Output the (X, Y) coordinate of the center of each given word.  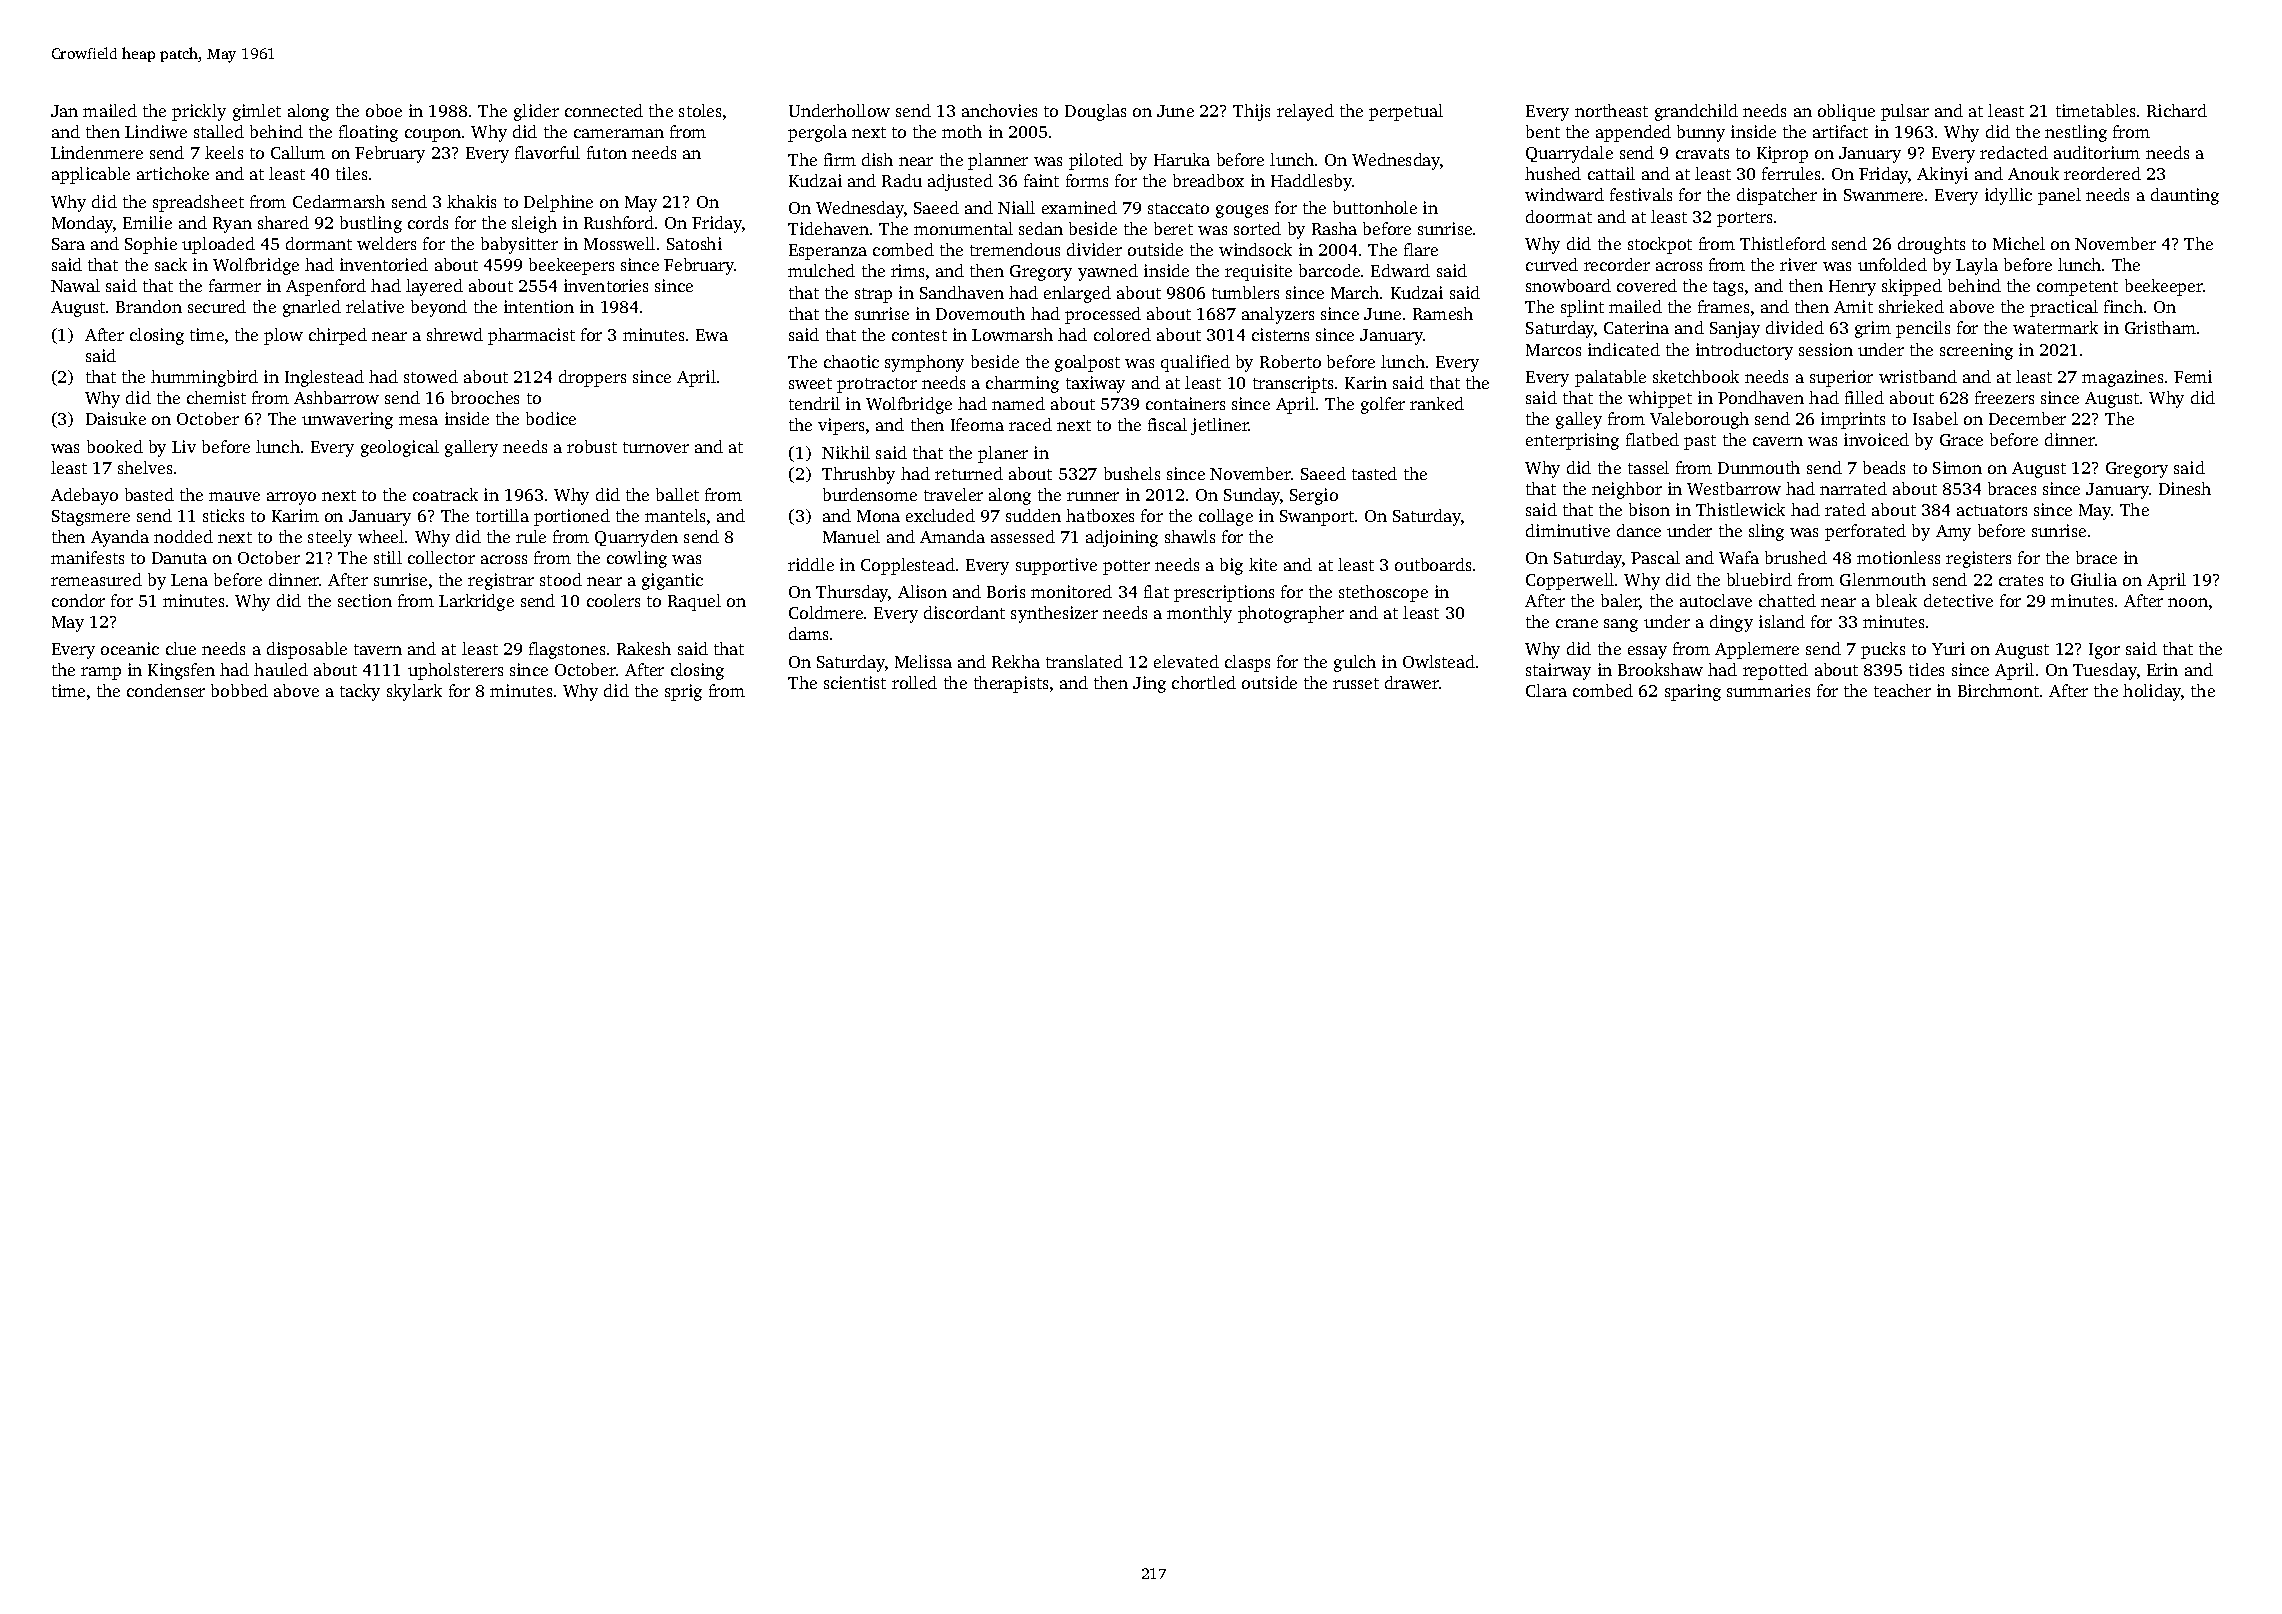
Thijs (1251, 112)
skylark (414, 692)
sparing (1693, 692)
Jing (1149, 684)
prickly (199, 112)
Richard (2177, 110)
